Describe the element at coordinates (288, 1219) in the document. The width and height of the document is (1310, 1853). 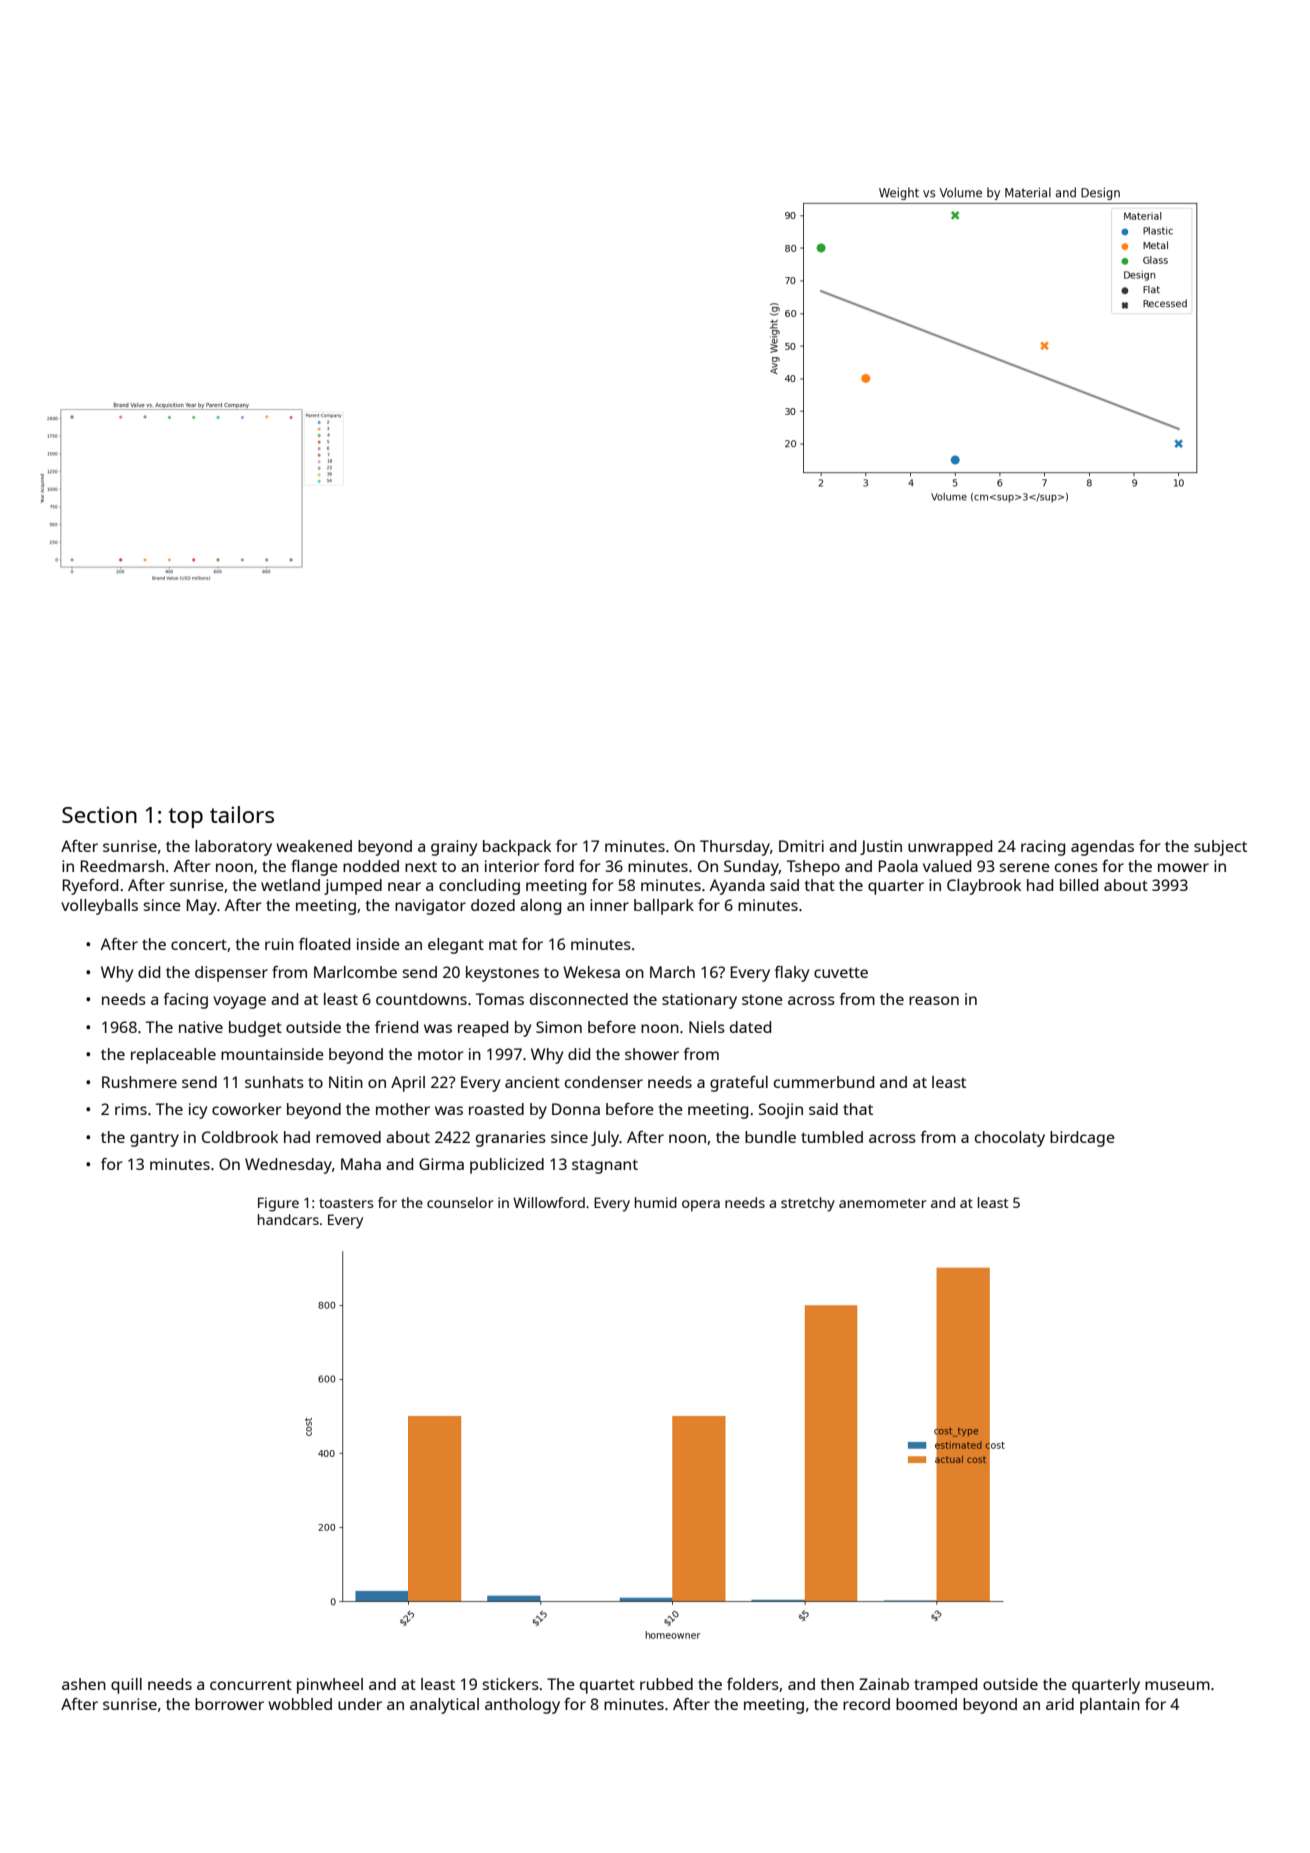
I see `handcars` at that location.
